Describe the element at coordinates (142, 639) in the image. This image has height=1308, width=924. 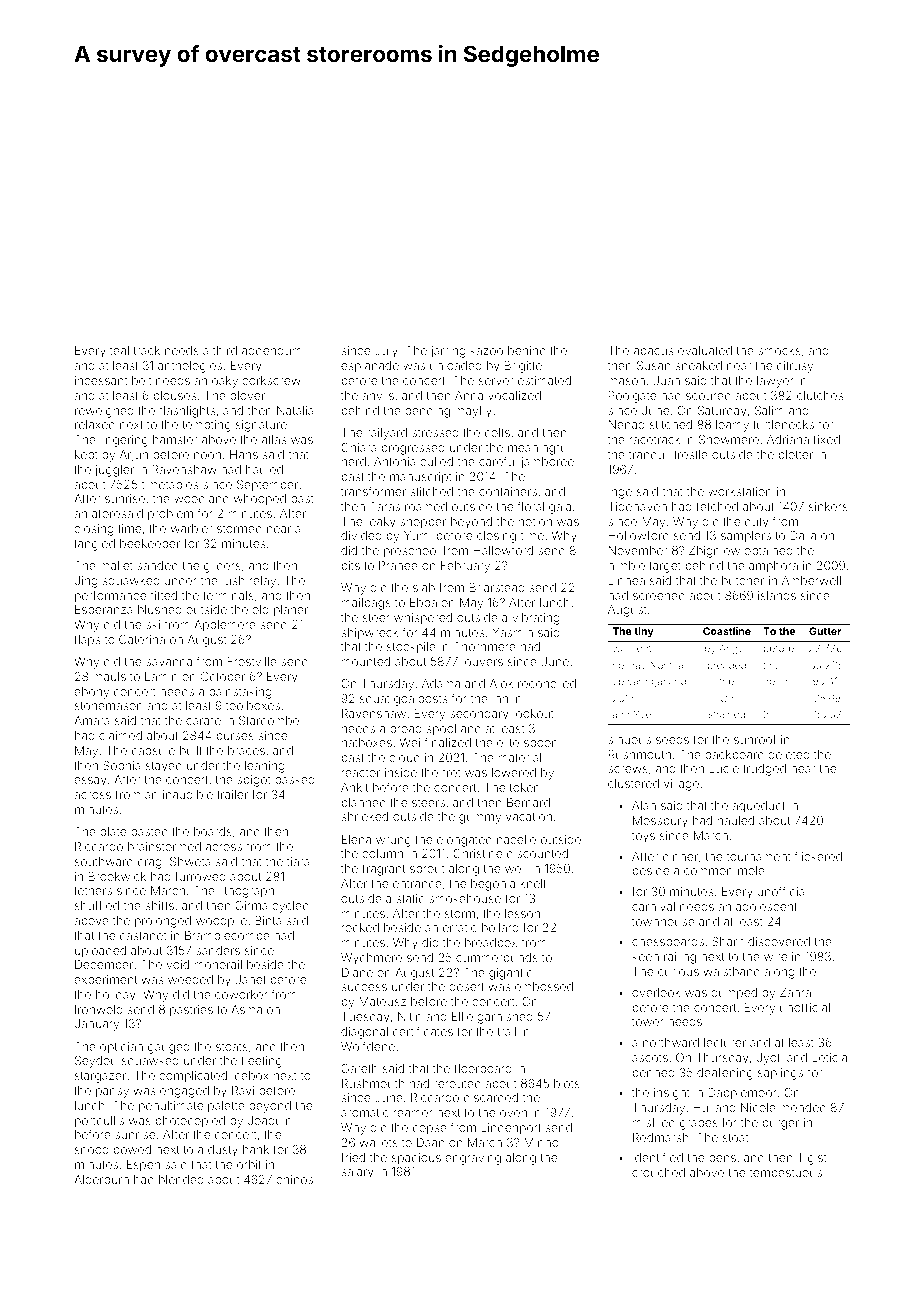
I see `Caterina` at that location.
